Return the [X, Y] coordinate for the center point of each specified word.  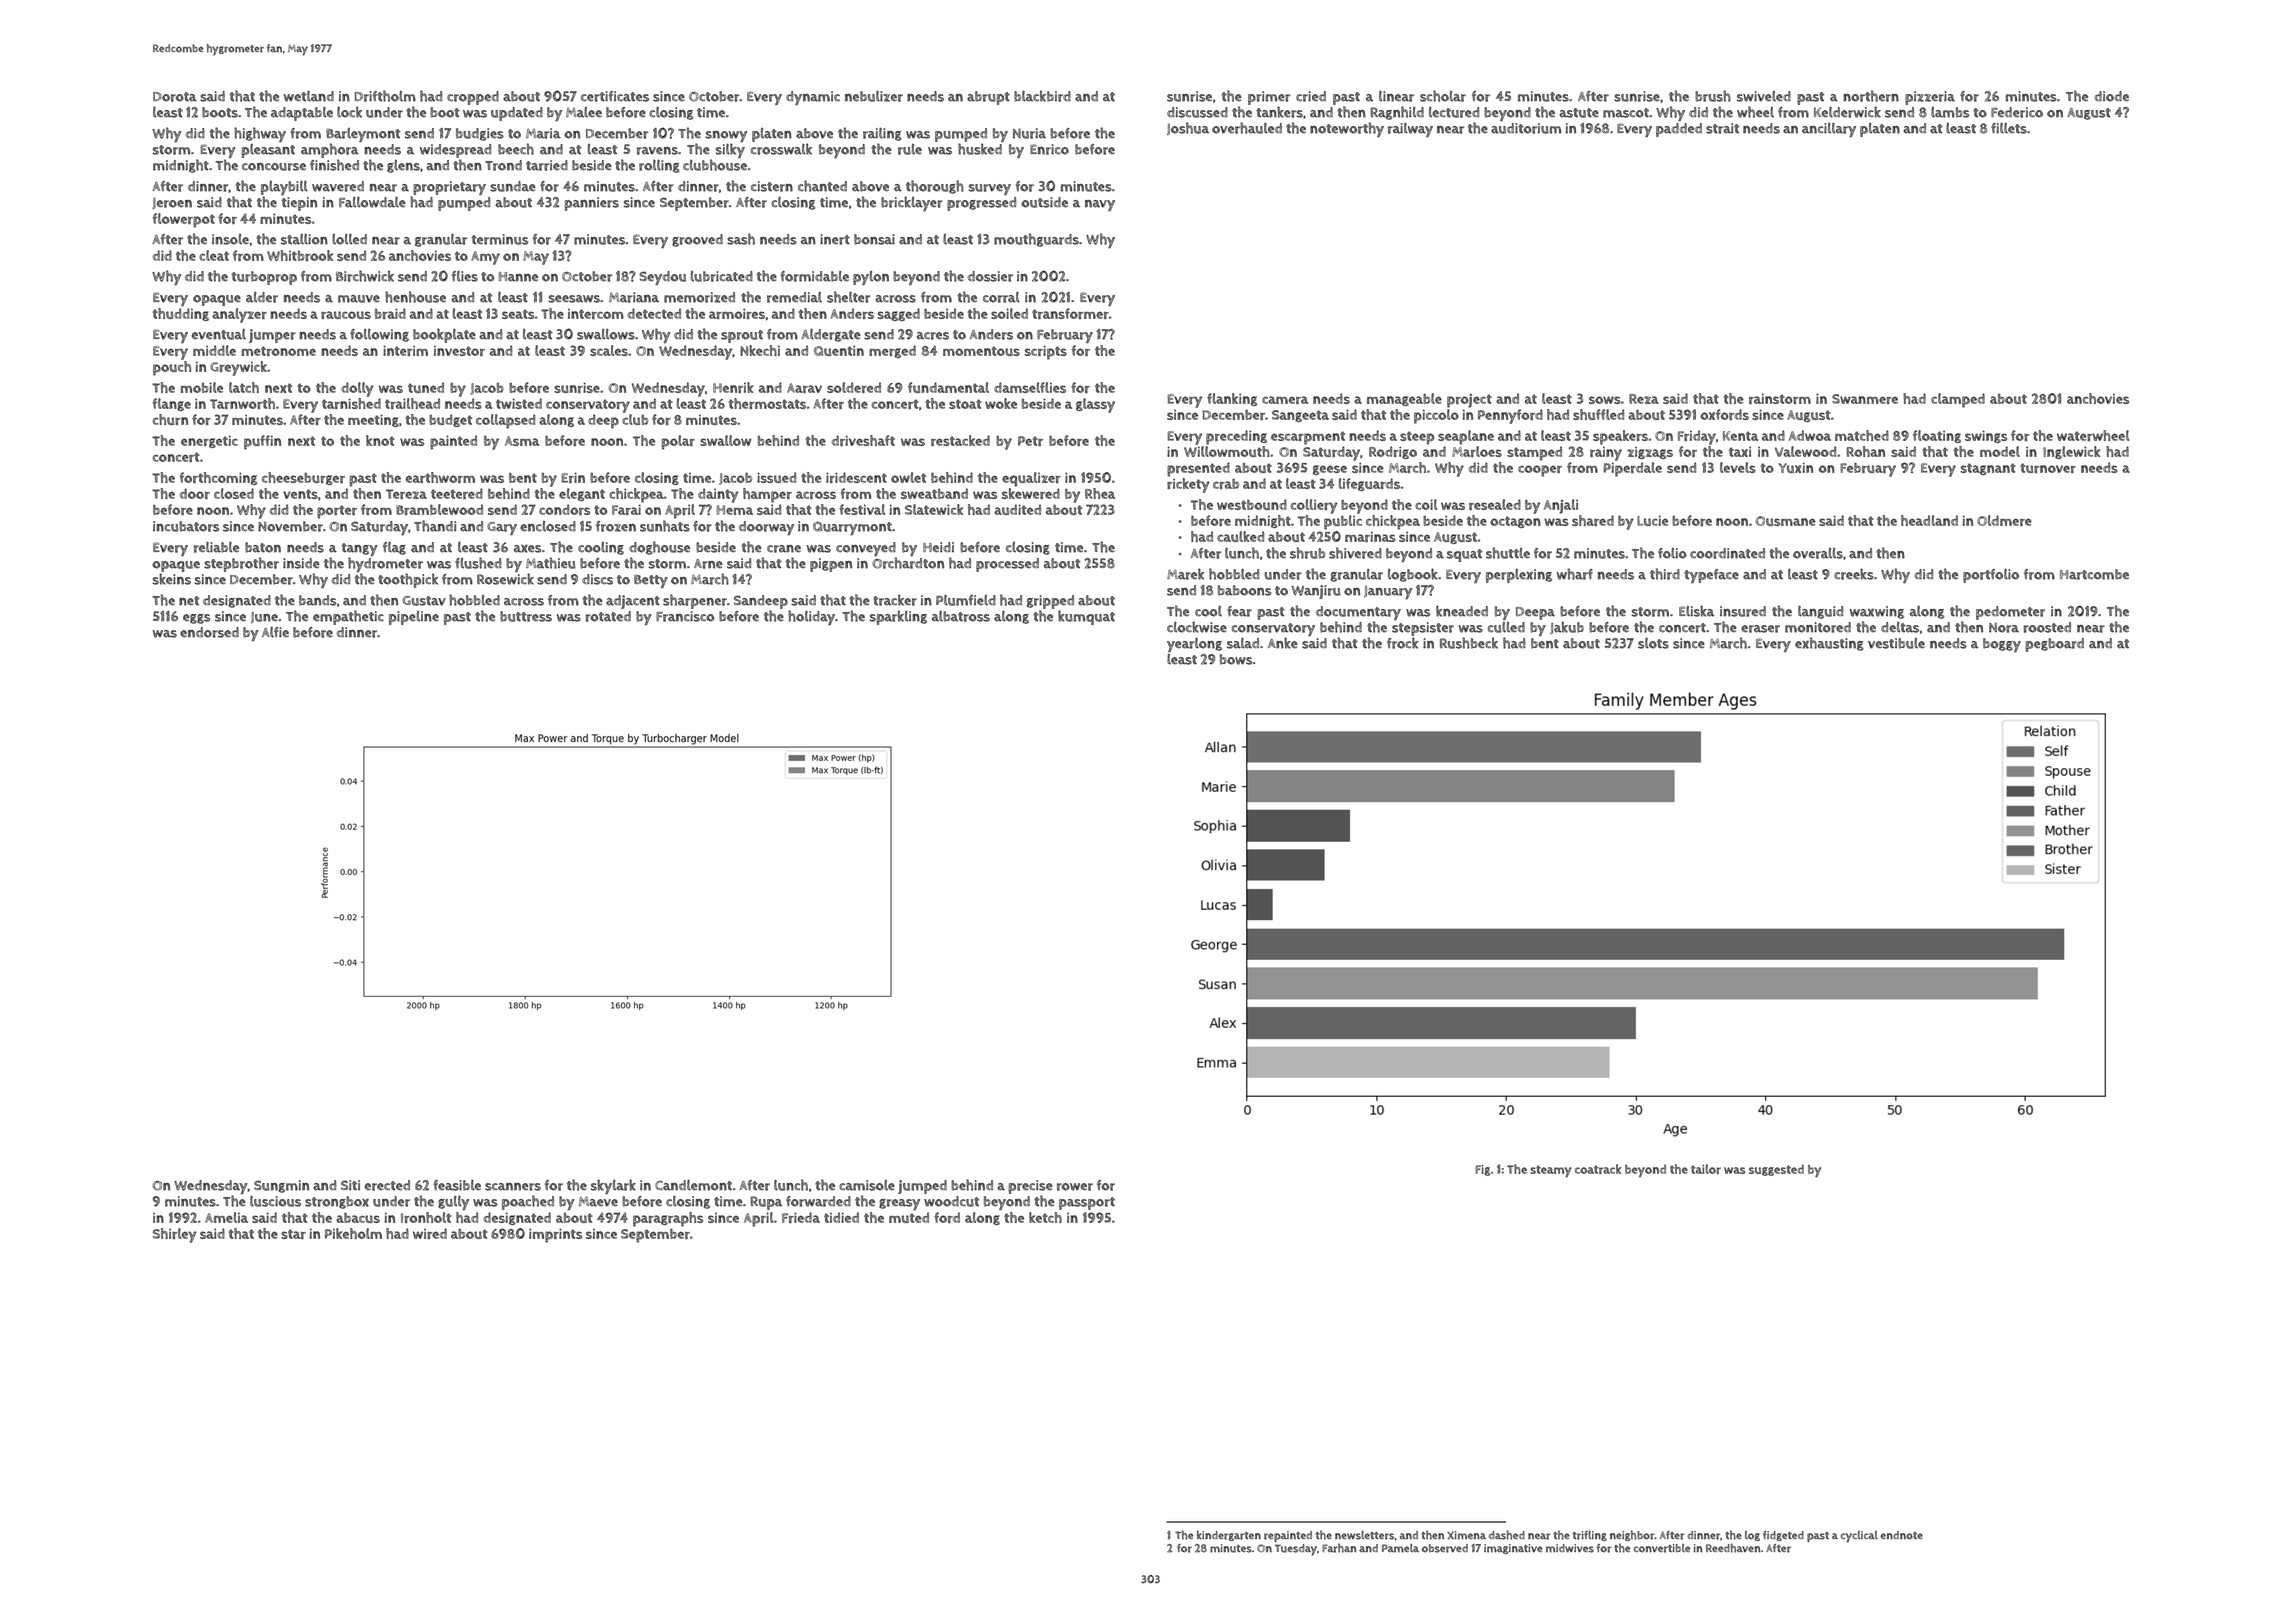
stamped [1534, 453]
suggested [1776, 1170]
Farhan [1339, 1548]
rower [1075, 1187]
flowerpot [184, 220]
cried [1311, 96]
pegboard [2055, 645]
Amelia [226, 1217]
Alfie [275, 631]
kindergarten [1229, 1535]
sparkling [898, 617]
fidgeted [1783, 1536]
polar [678, 442]
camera [1285, 400]
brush [1713, 96]
